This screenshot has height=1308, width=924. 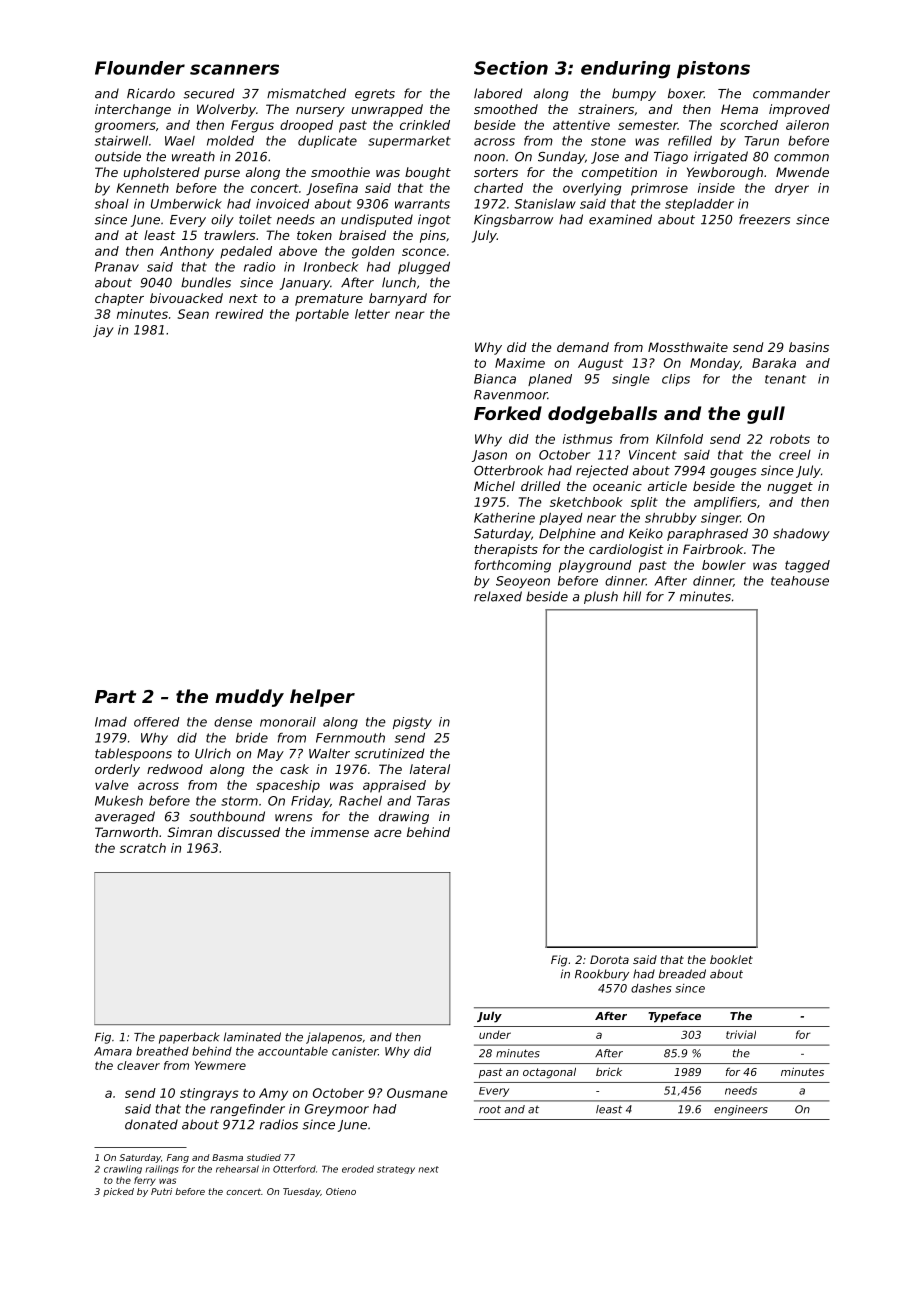 What do you see at coordinates (801, 158) in the screenshot?
I see `common` at bounding box center [801, 158].
